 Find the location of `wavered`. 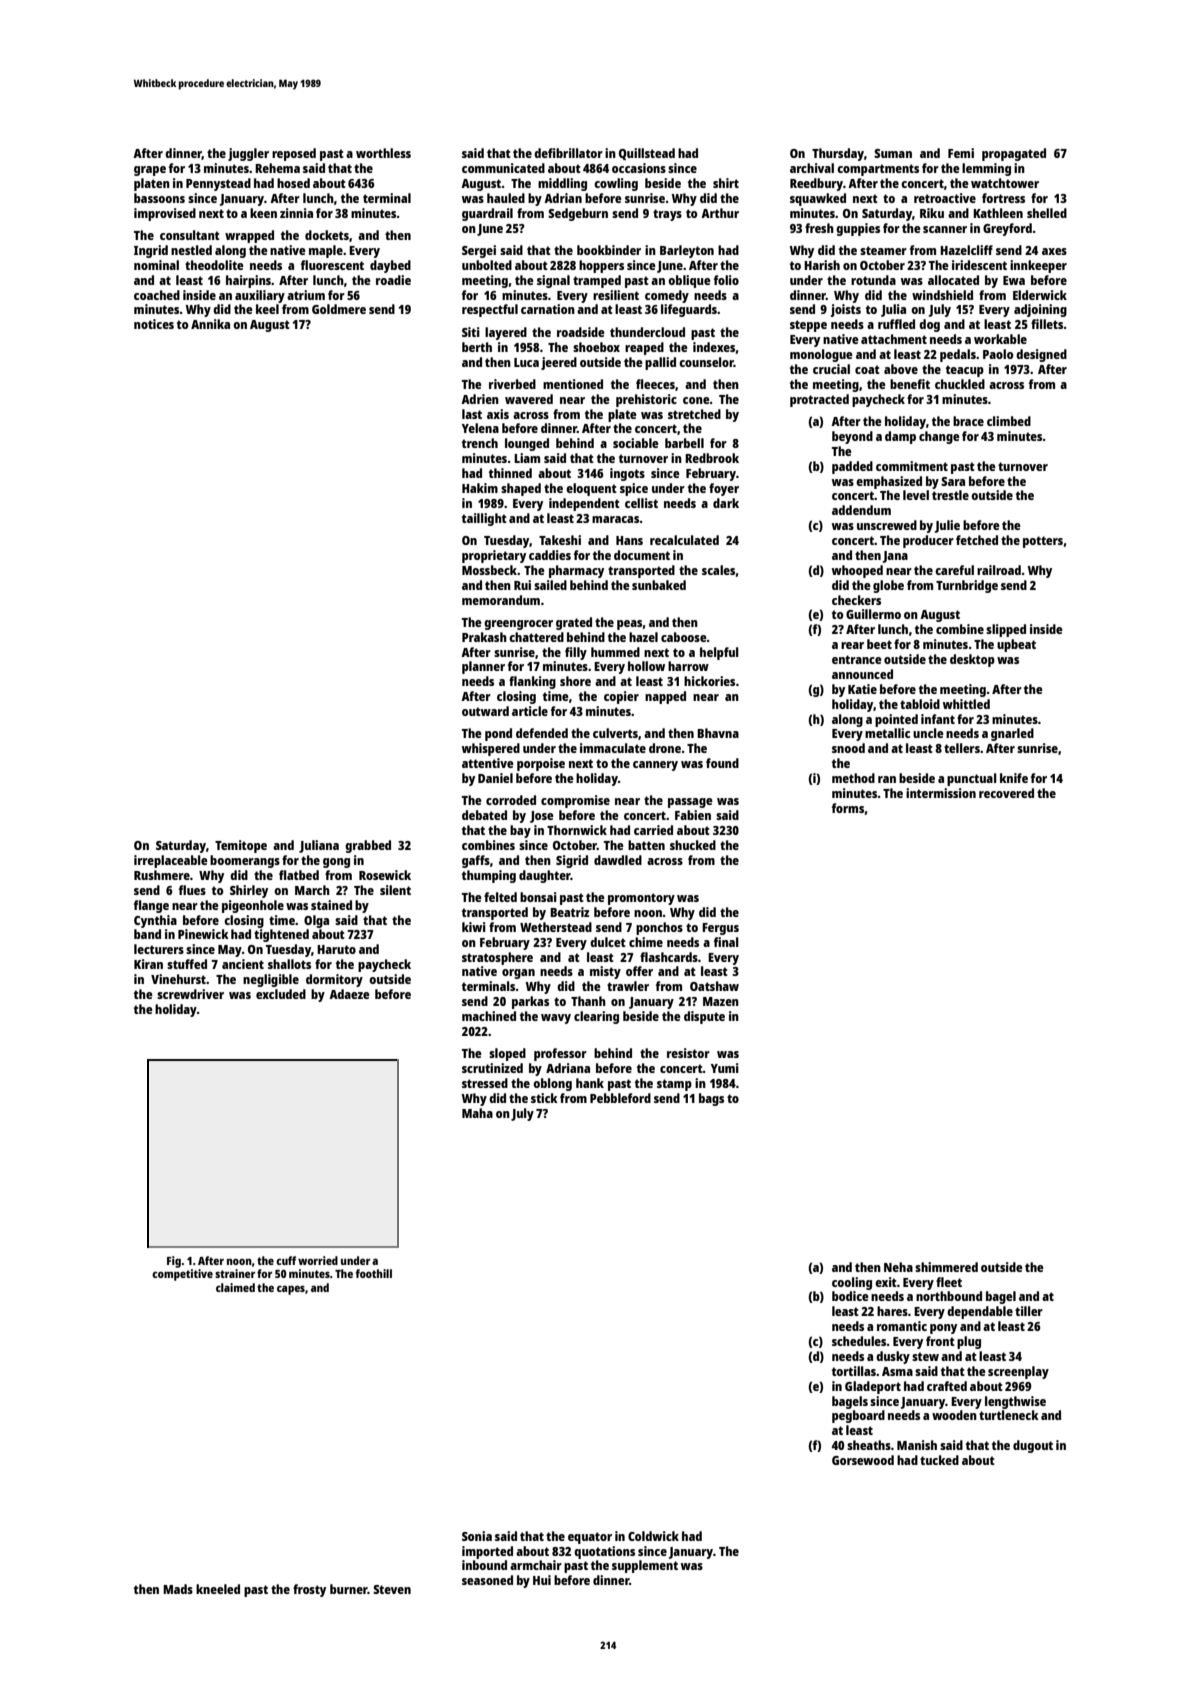

wavered is located at coordinates (529, 399).
